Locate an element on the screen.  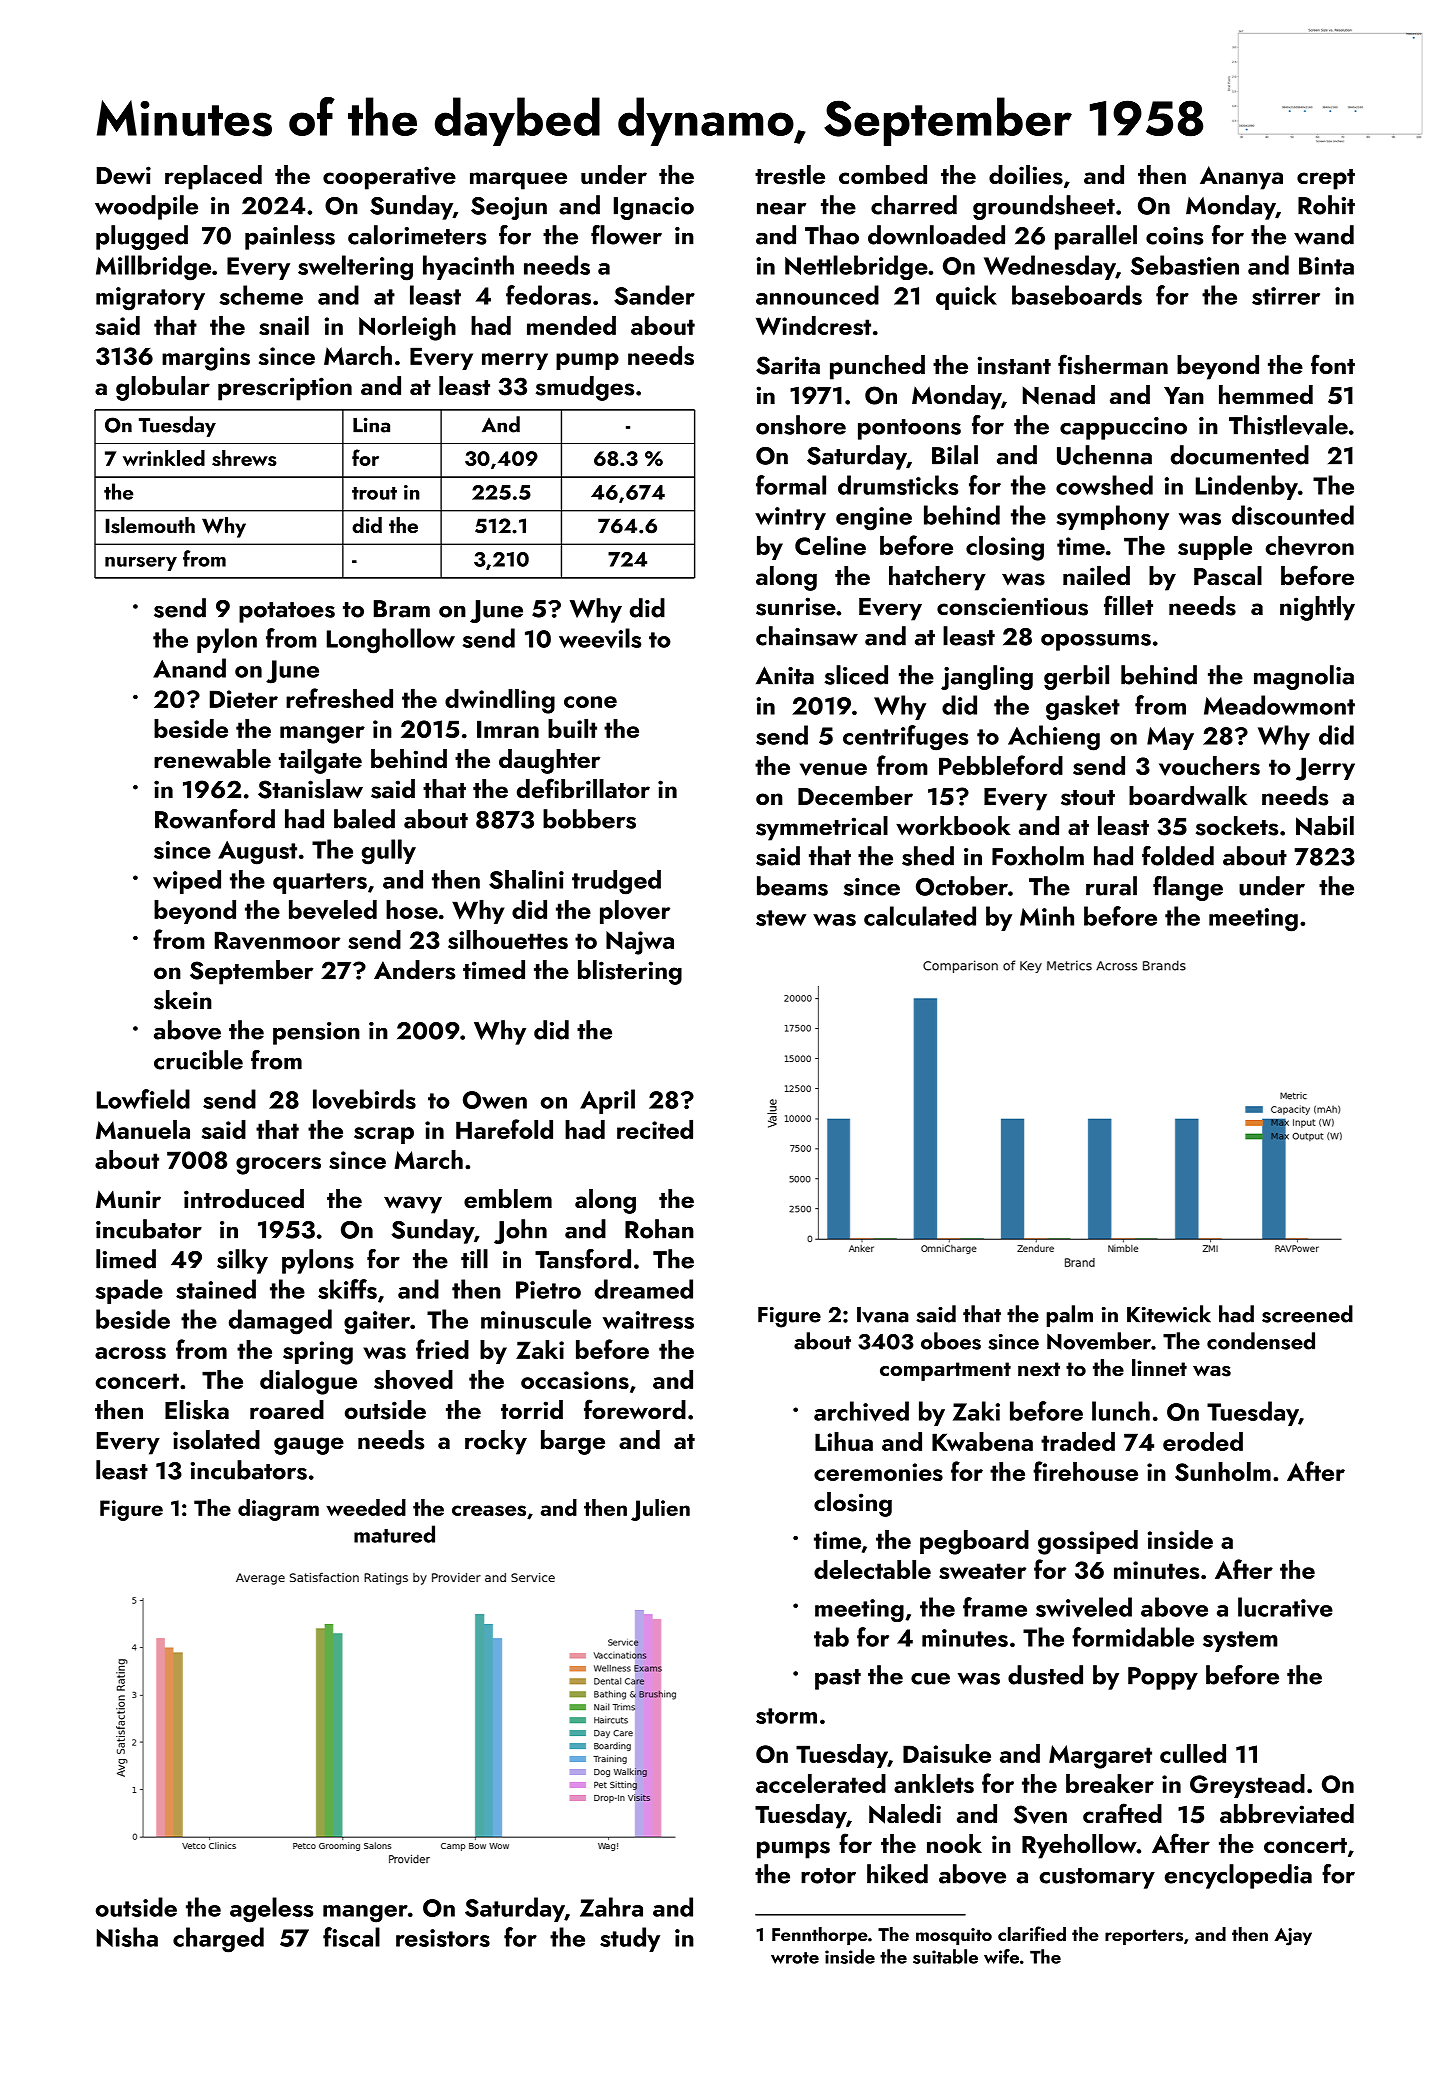
Ananya is located at coordinates (1241, 178).
